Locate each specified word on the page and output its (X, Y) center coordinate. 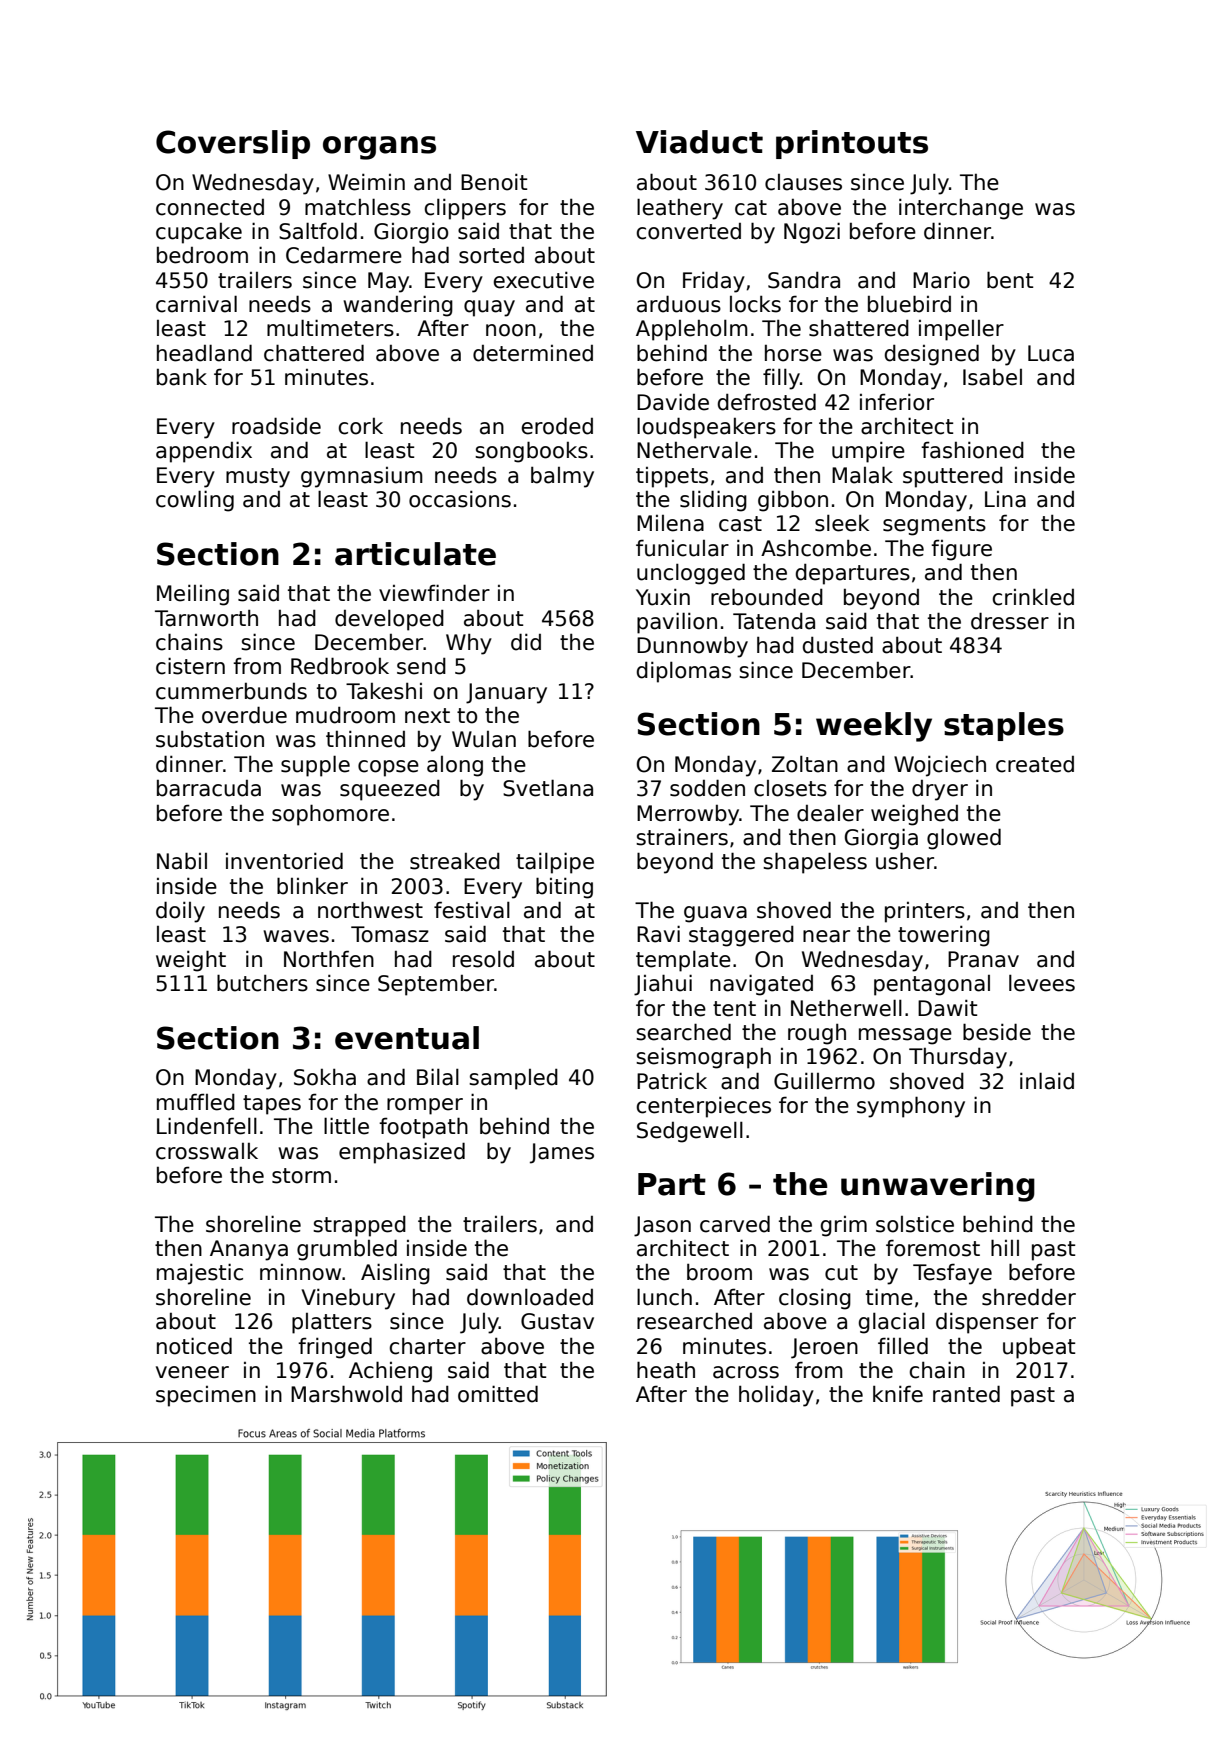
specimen (206, 1396)
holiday (776, 1396)
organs (379, 148)
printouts (852, 144)
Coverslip (233, 144)
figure (961, 550)
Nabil (182, 861)
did (526, 642)
